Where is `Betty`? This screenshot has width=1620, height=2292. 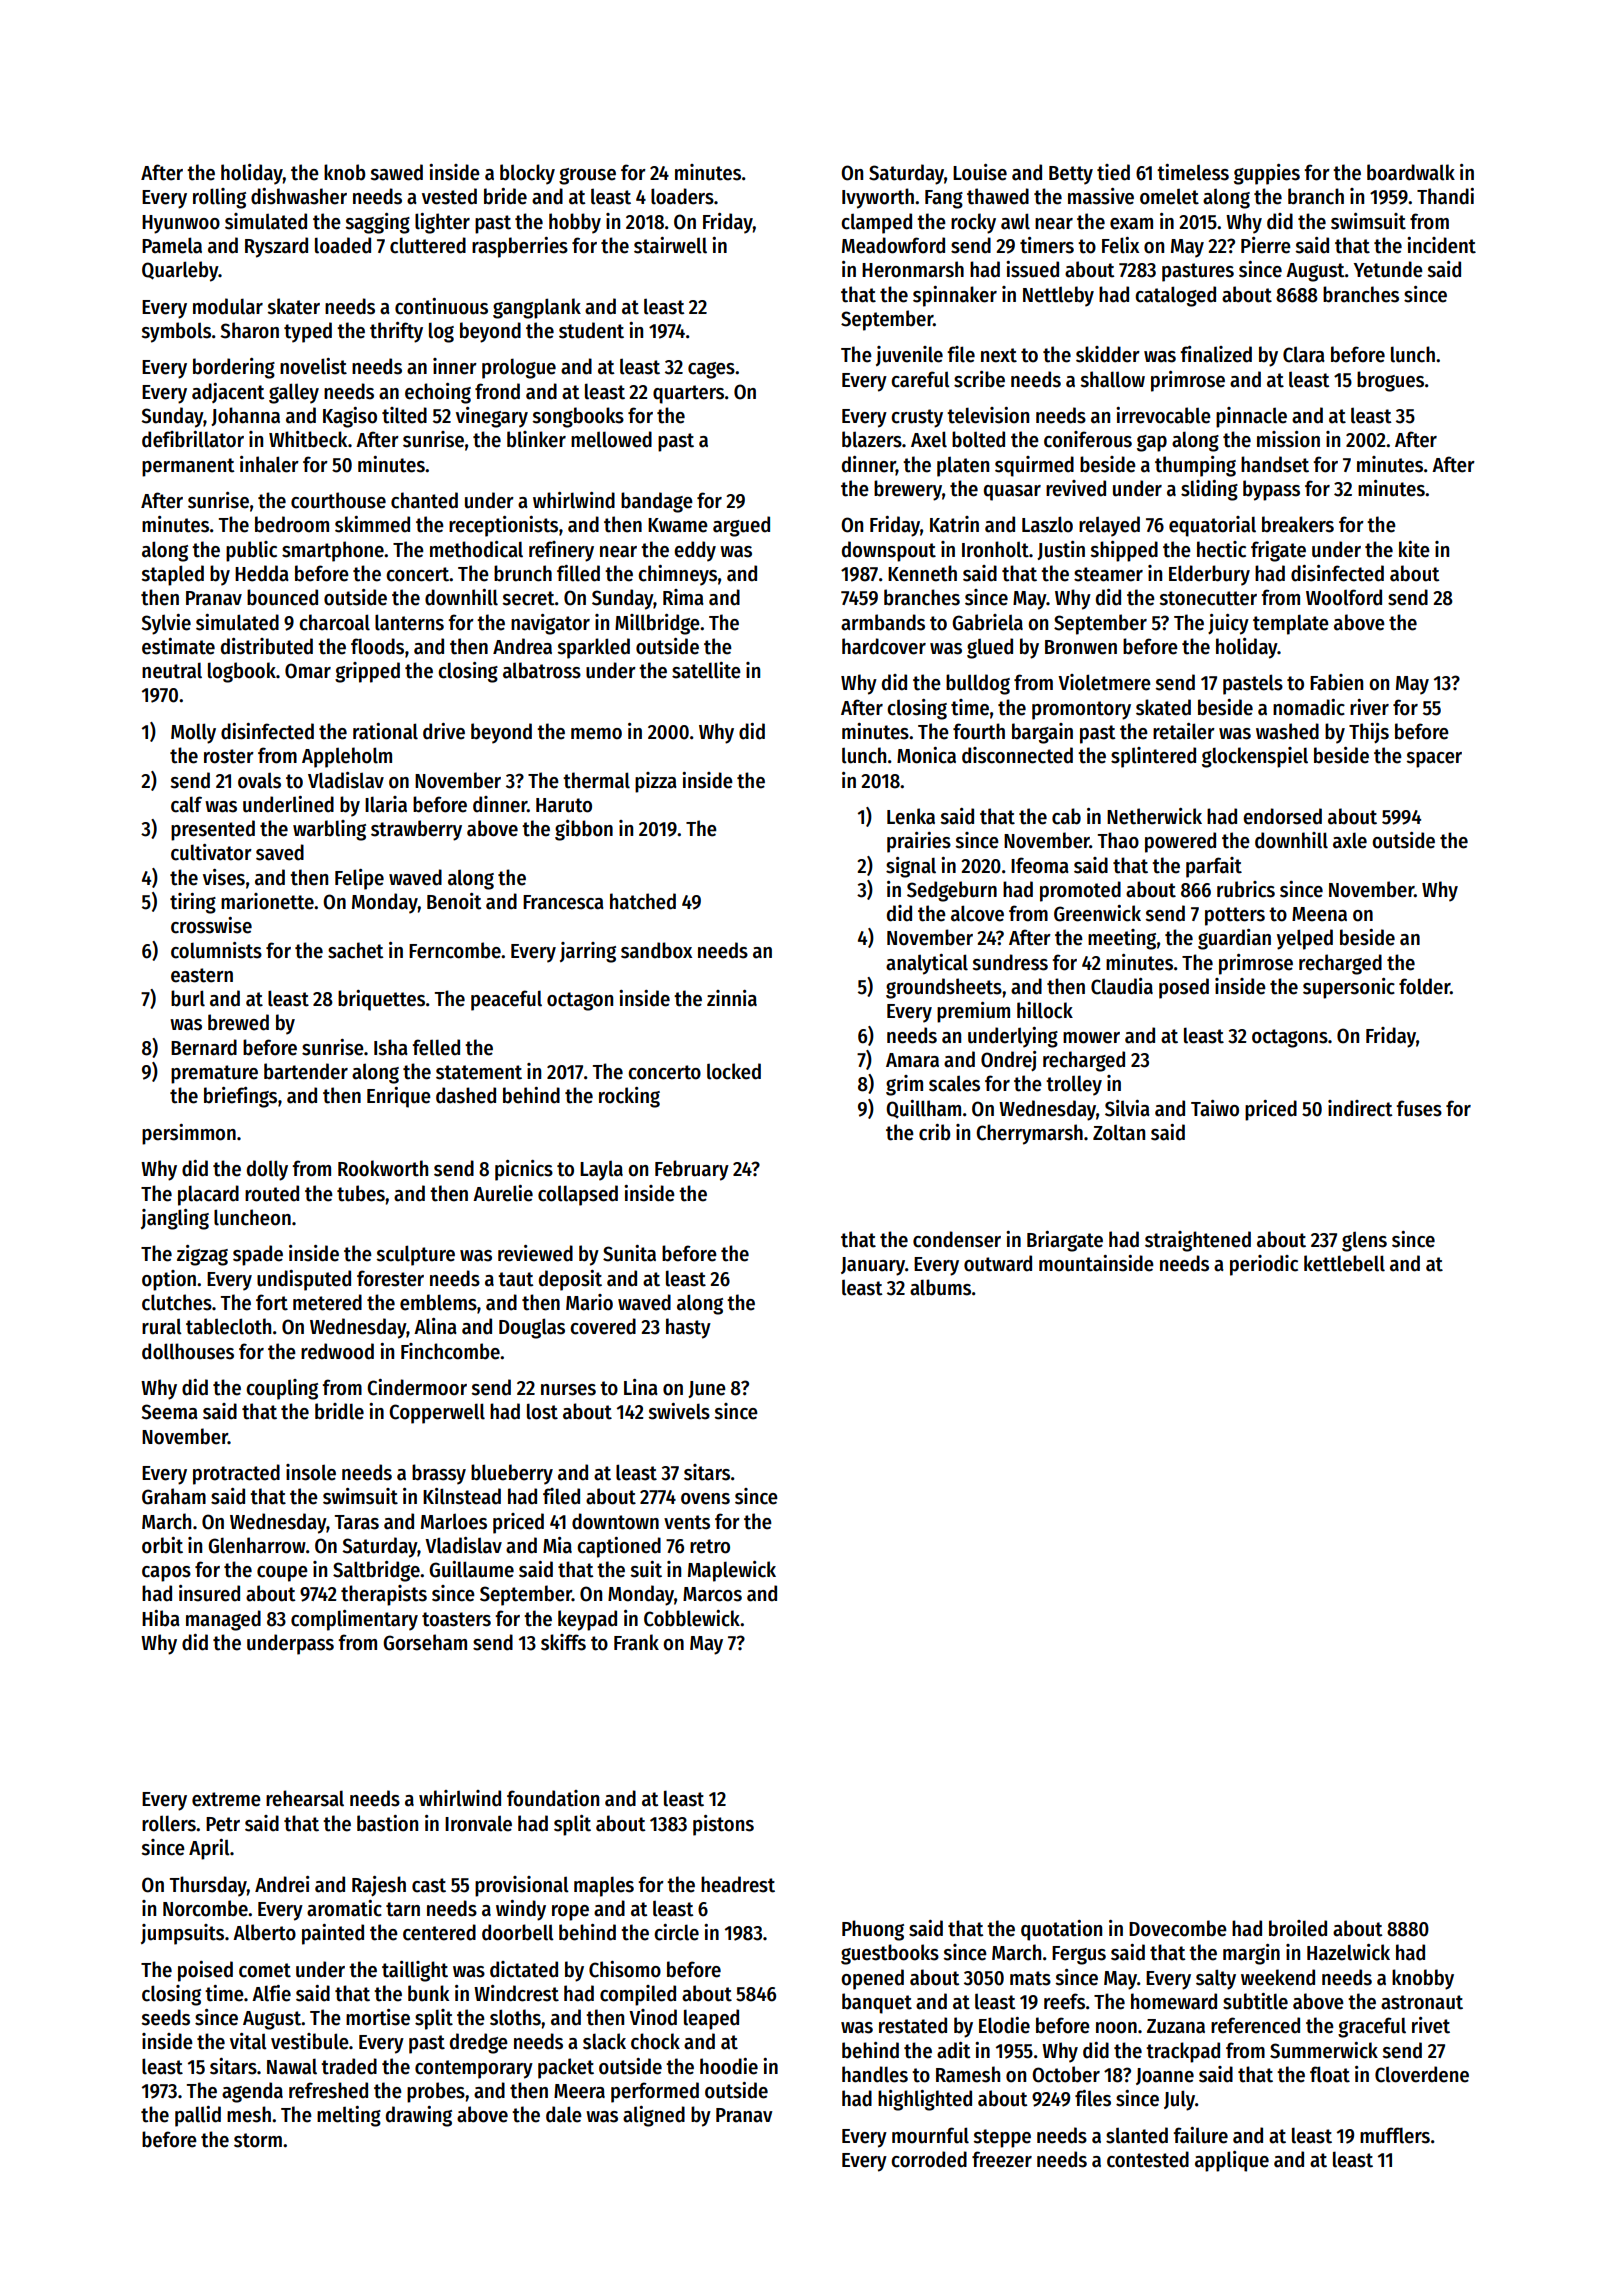
Betty is located at coordinates (1071, 175).
